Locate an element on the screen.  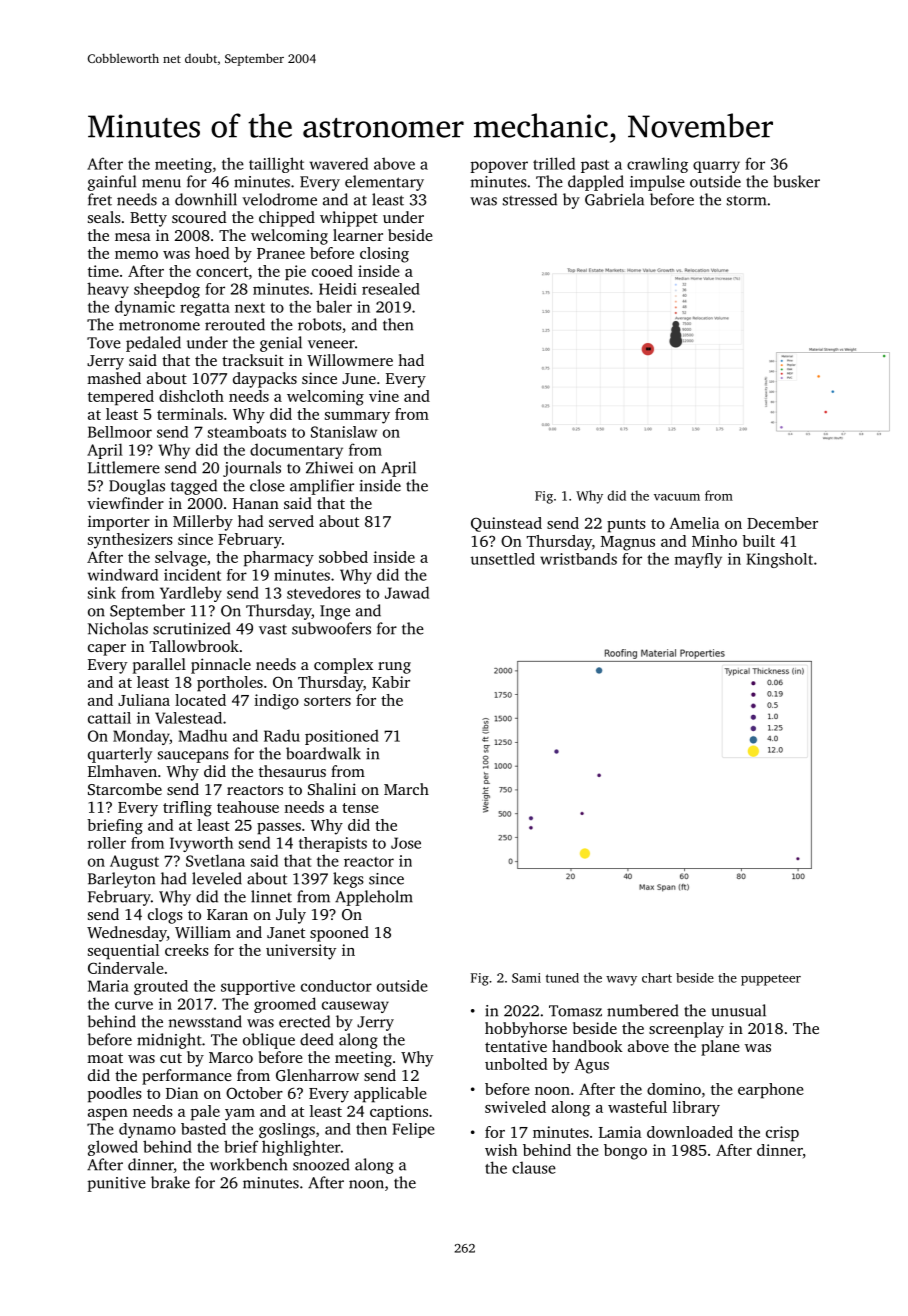
punitive is located at coordinates (116, 1184).
